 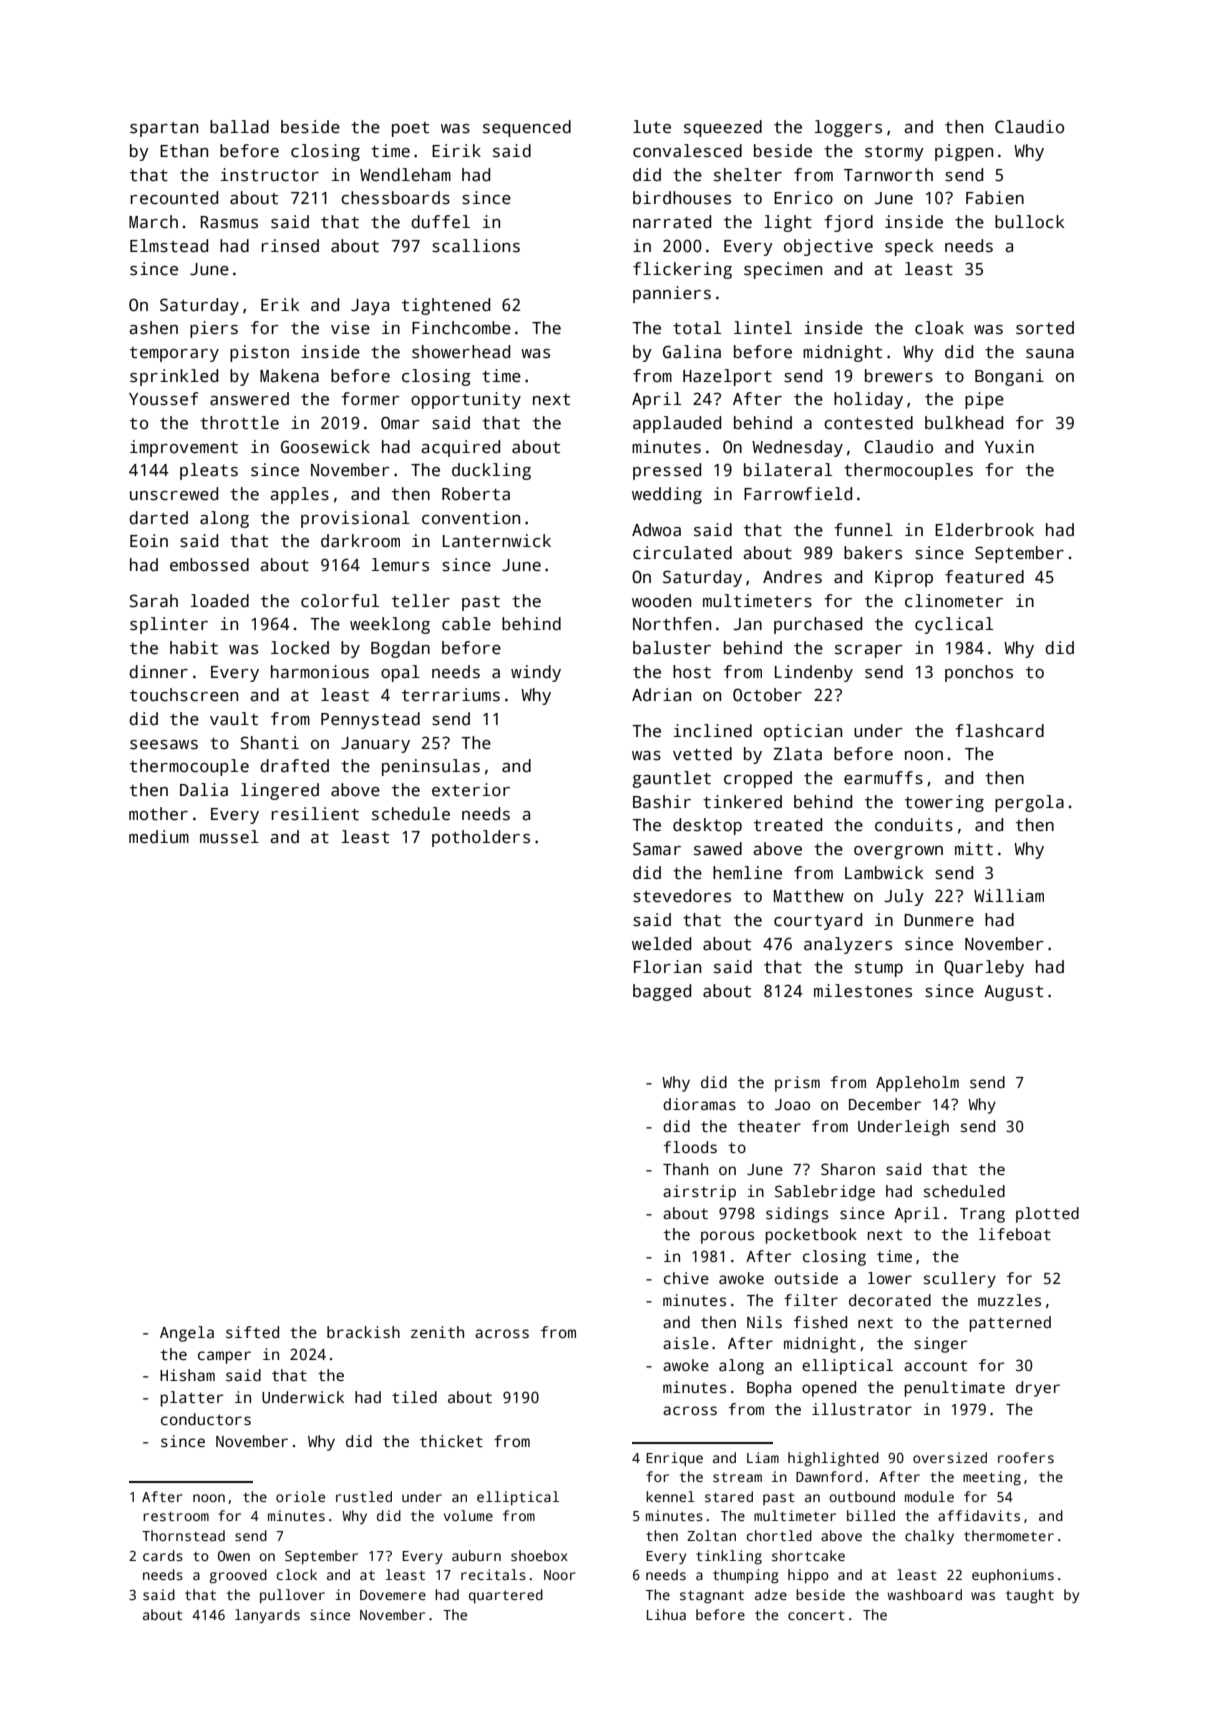 What do you see at coordinates (267, 1616) in the page?
I see `lanyards` at bounding box center [267, 1616].
